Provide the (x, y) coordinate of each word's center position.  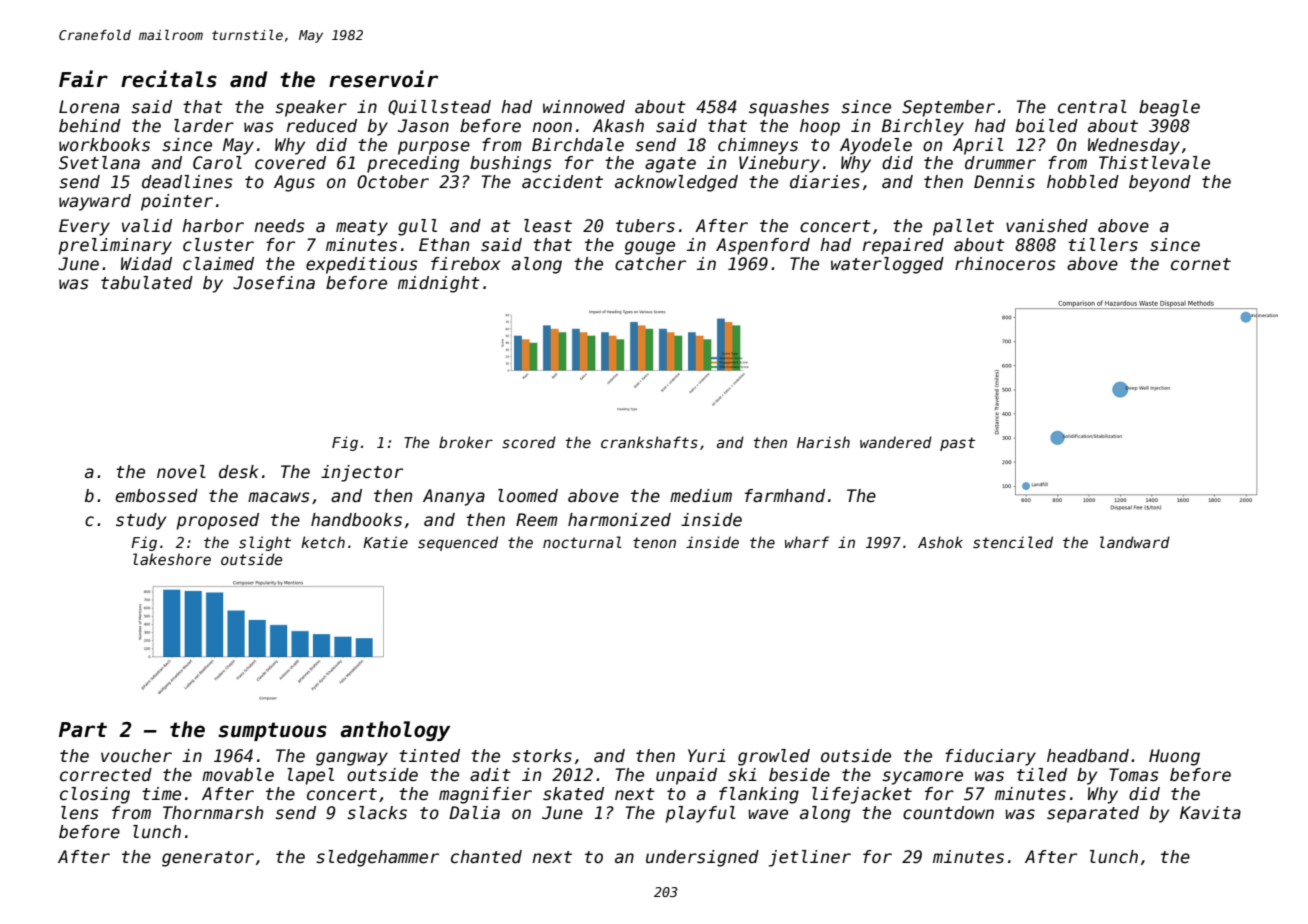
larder (204, 126)
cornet (1201, 264)
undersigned (702, 858)
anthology (395, 731)
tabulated (147, 283)
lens (80, 813)
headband (1088, 756)
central (1092, 107)
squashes (789, 108)
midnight (439, 284)
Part (83, 730)
